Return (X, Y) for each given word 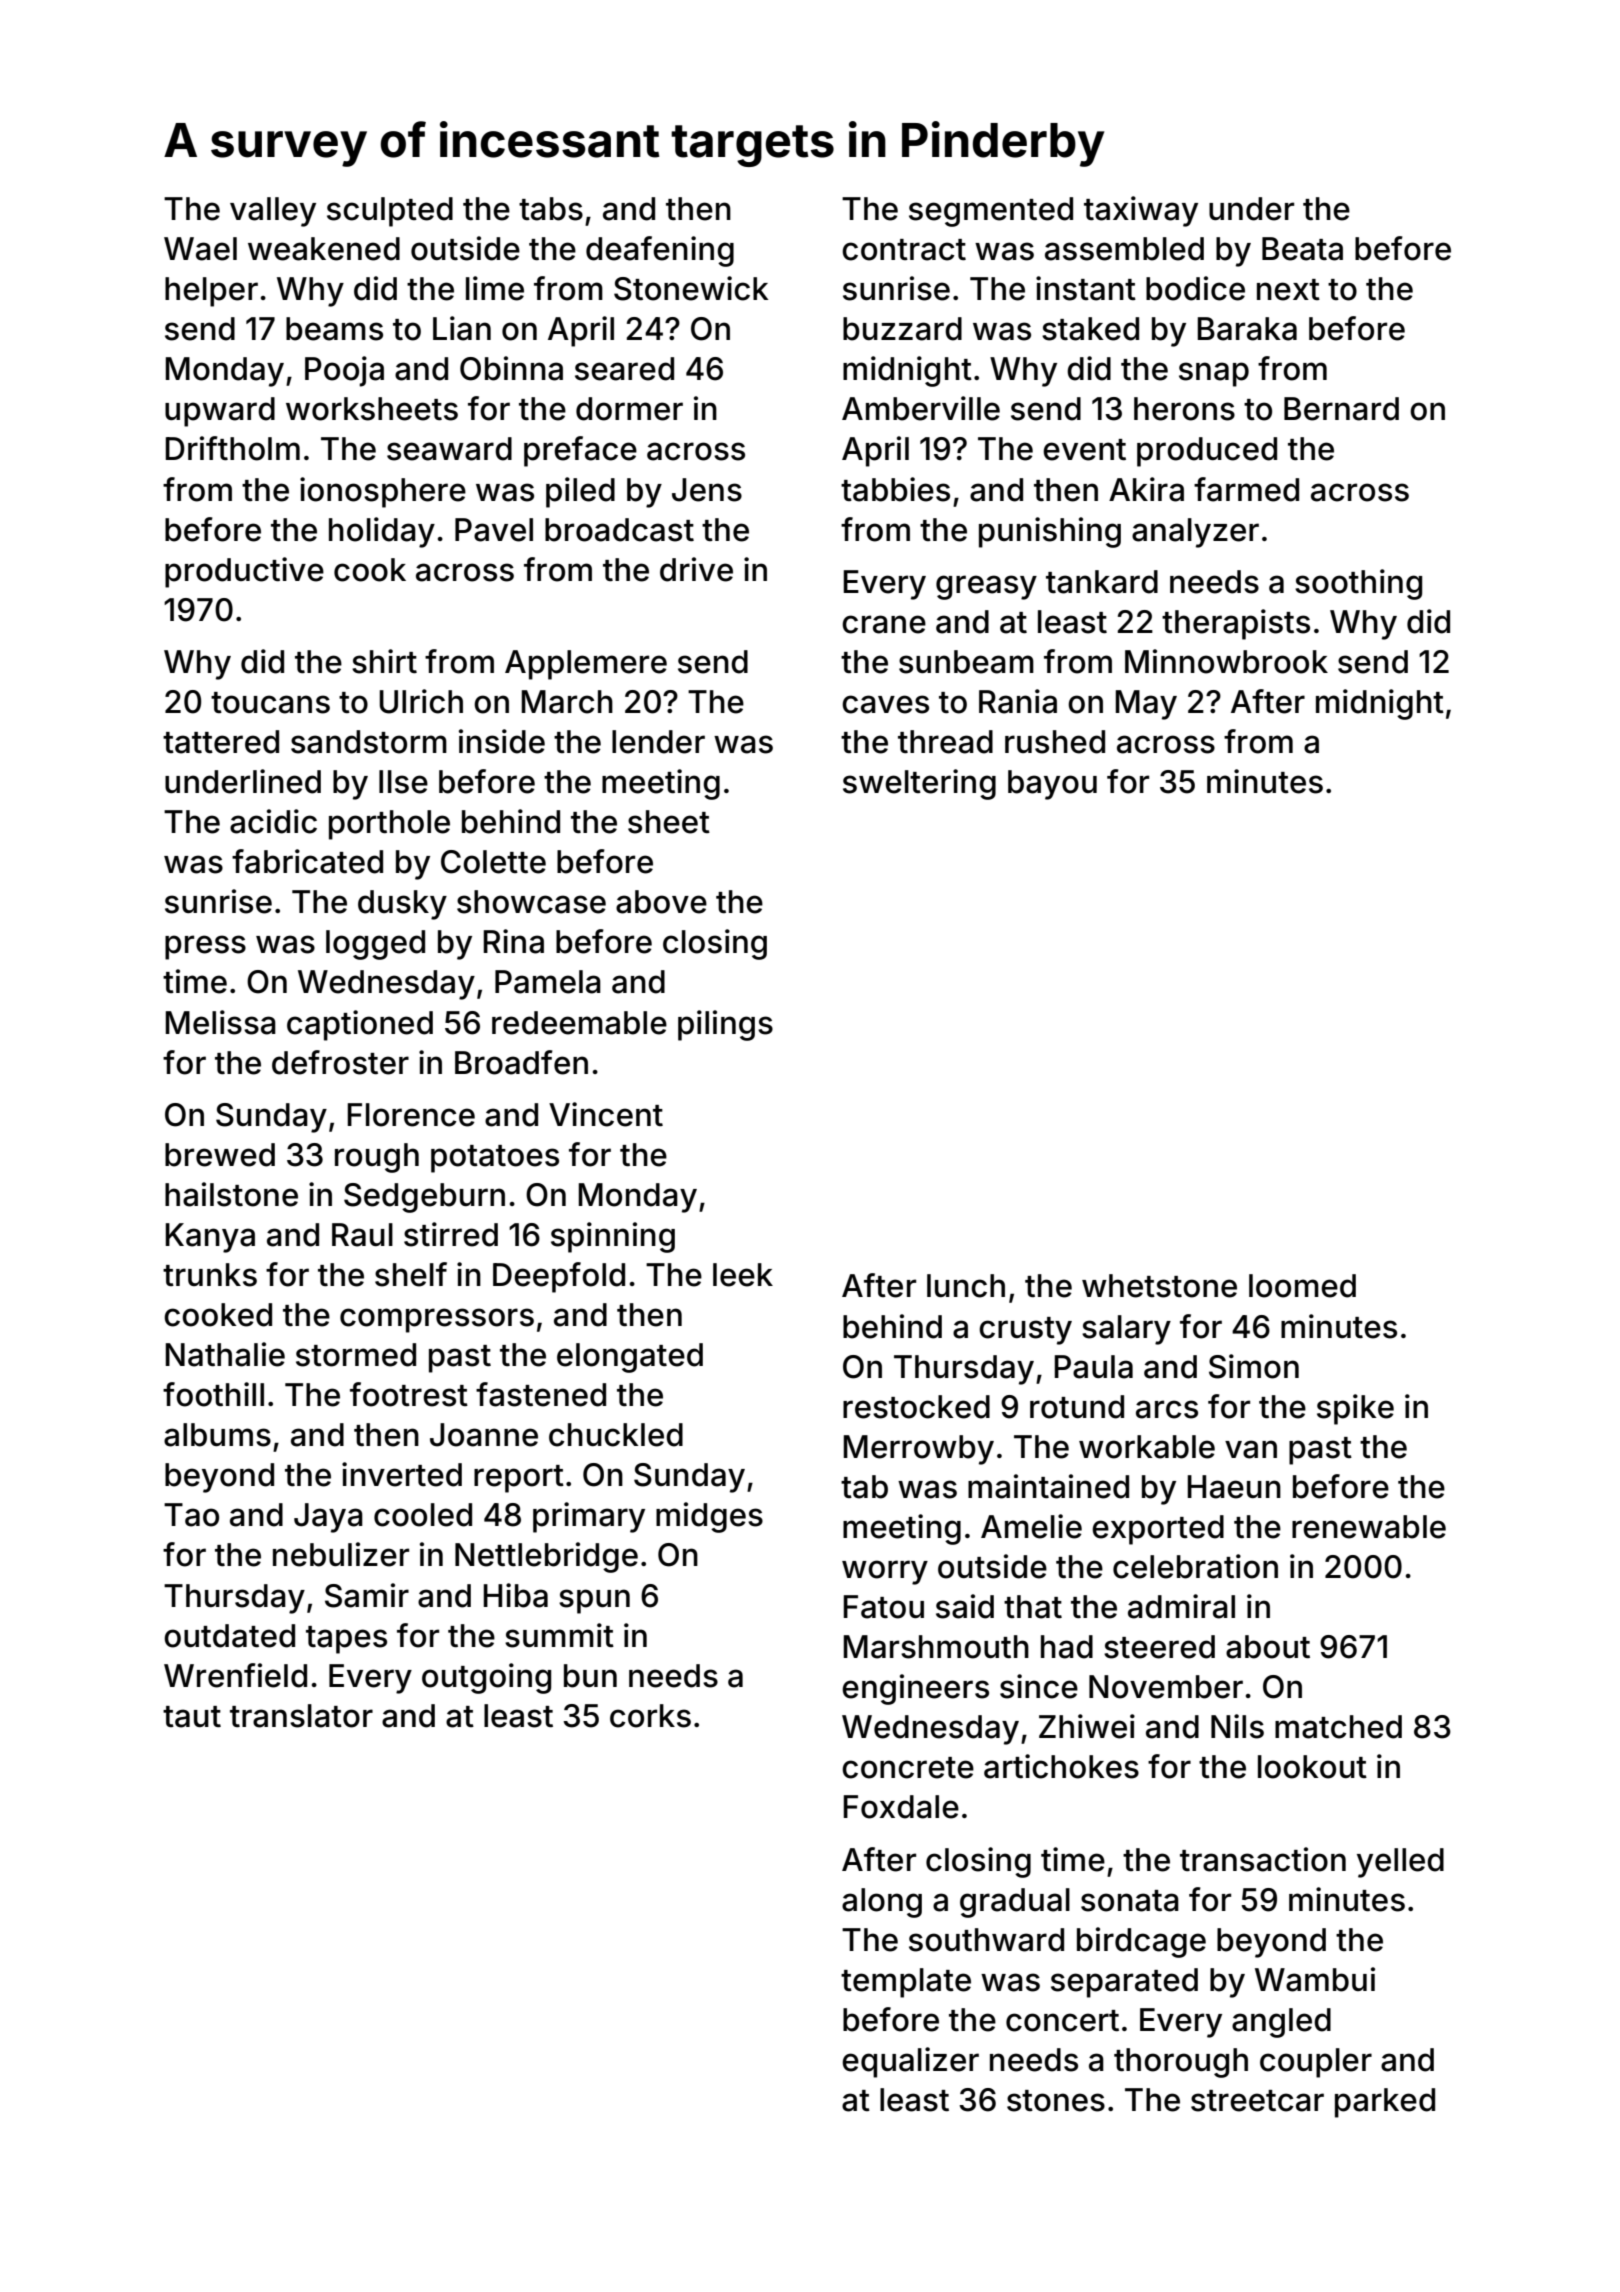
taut (192, 1717)
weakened (324, 249)
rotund (1077, 1407)
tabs (551, 209)
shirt (384, 661)
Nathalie (225, 1354)
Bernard (1341, 409)
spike (1355, 1409)
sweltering (919, 784)
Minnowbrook (1226, 661)
